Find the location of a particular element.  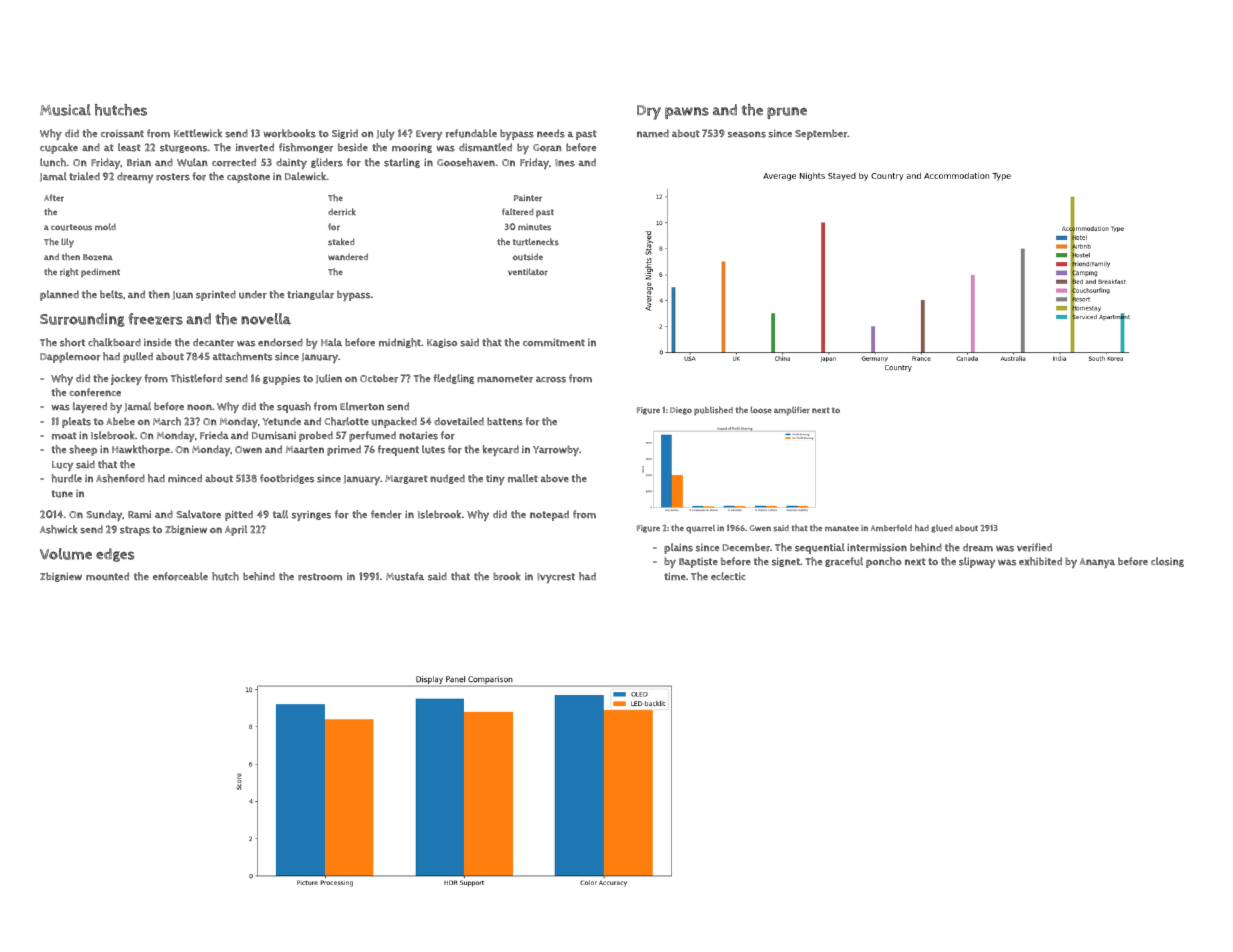

amplifier is located at coordinates (792, 411).
